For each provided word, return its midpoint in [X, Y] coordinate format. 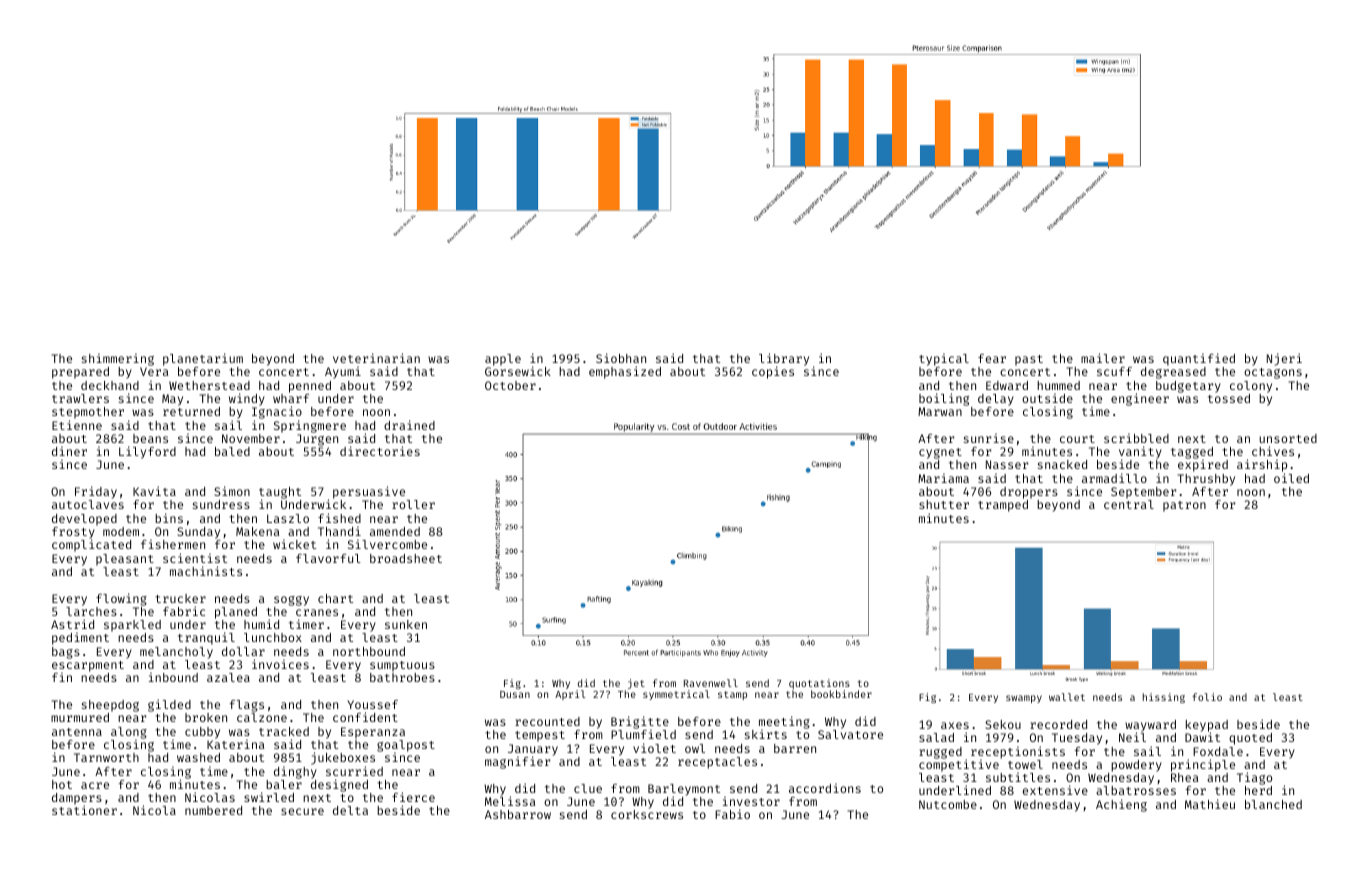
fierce [413, 797]
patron [1184, 506]
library [784, 360]
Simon [232, 491]
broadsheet [406, 558]
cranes [317, 612]
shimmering [118, 359]
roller [413, 504]
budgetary [1188, 387]
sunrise [989, 438]
